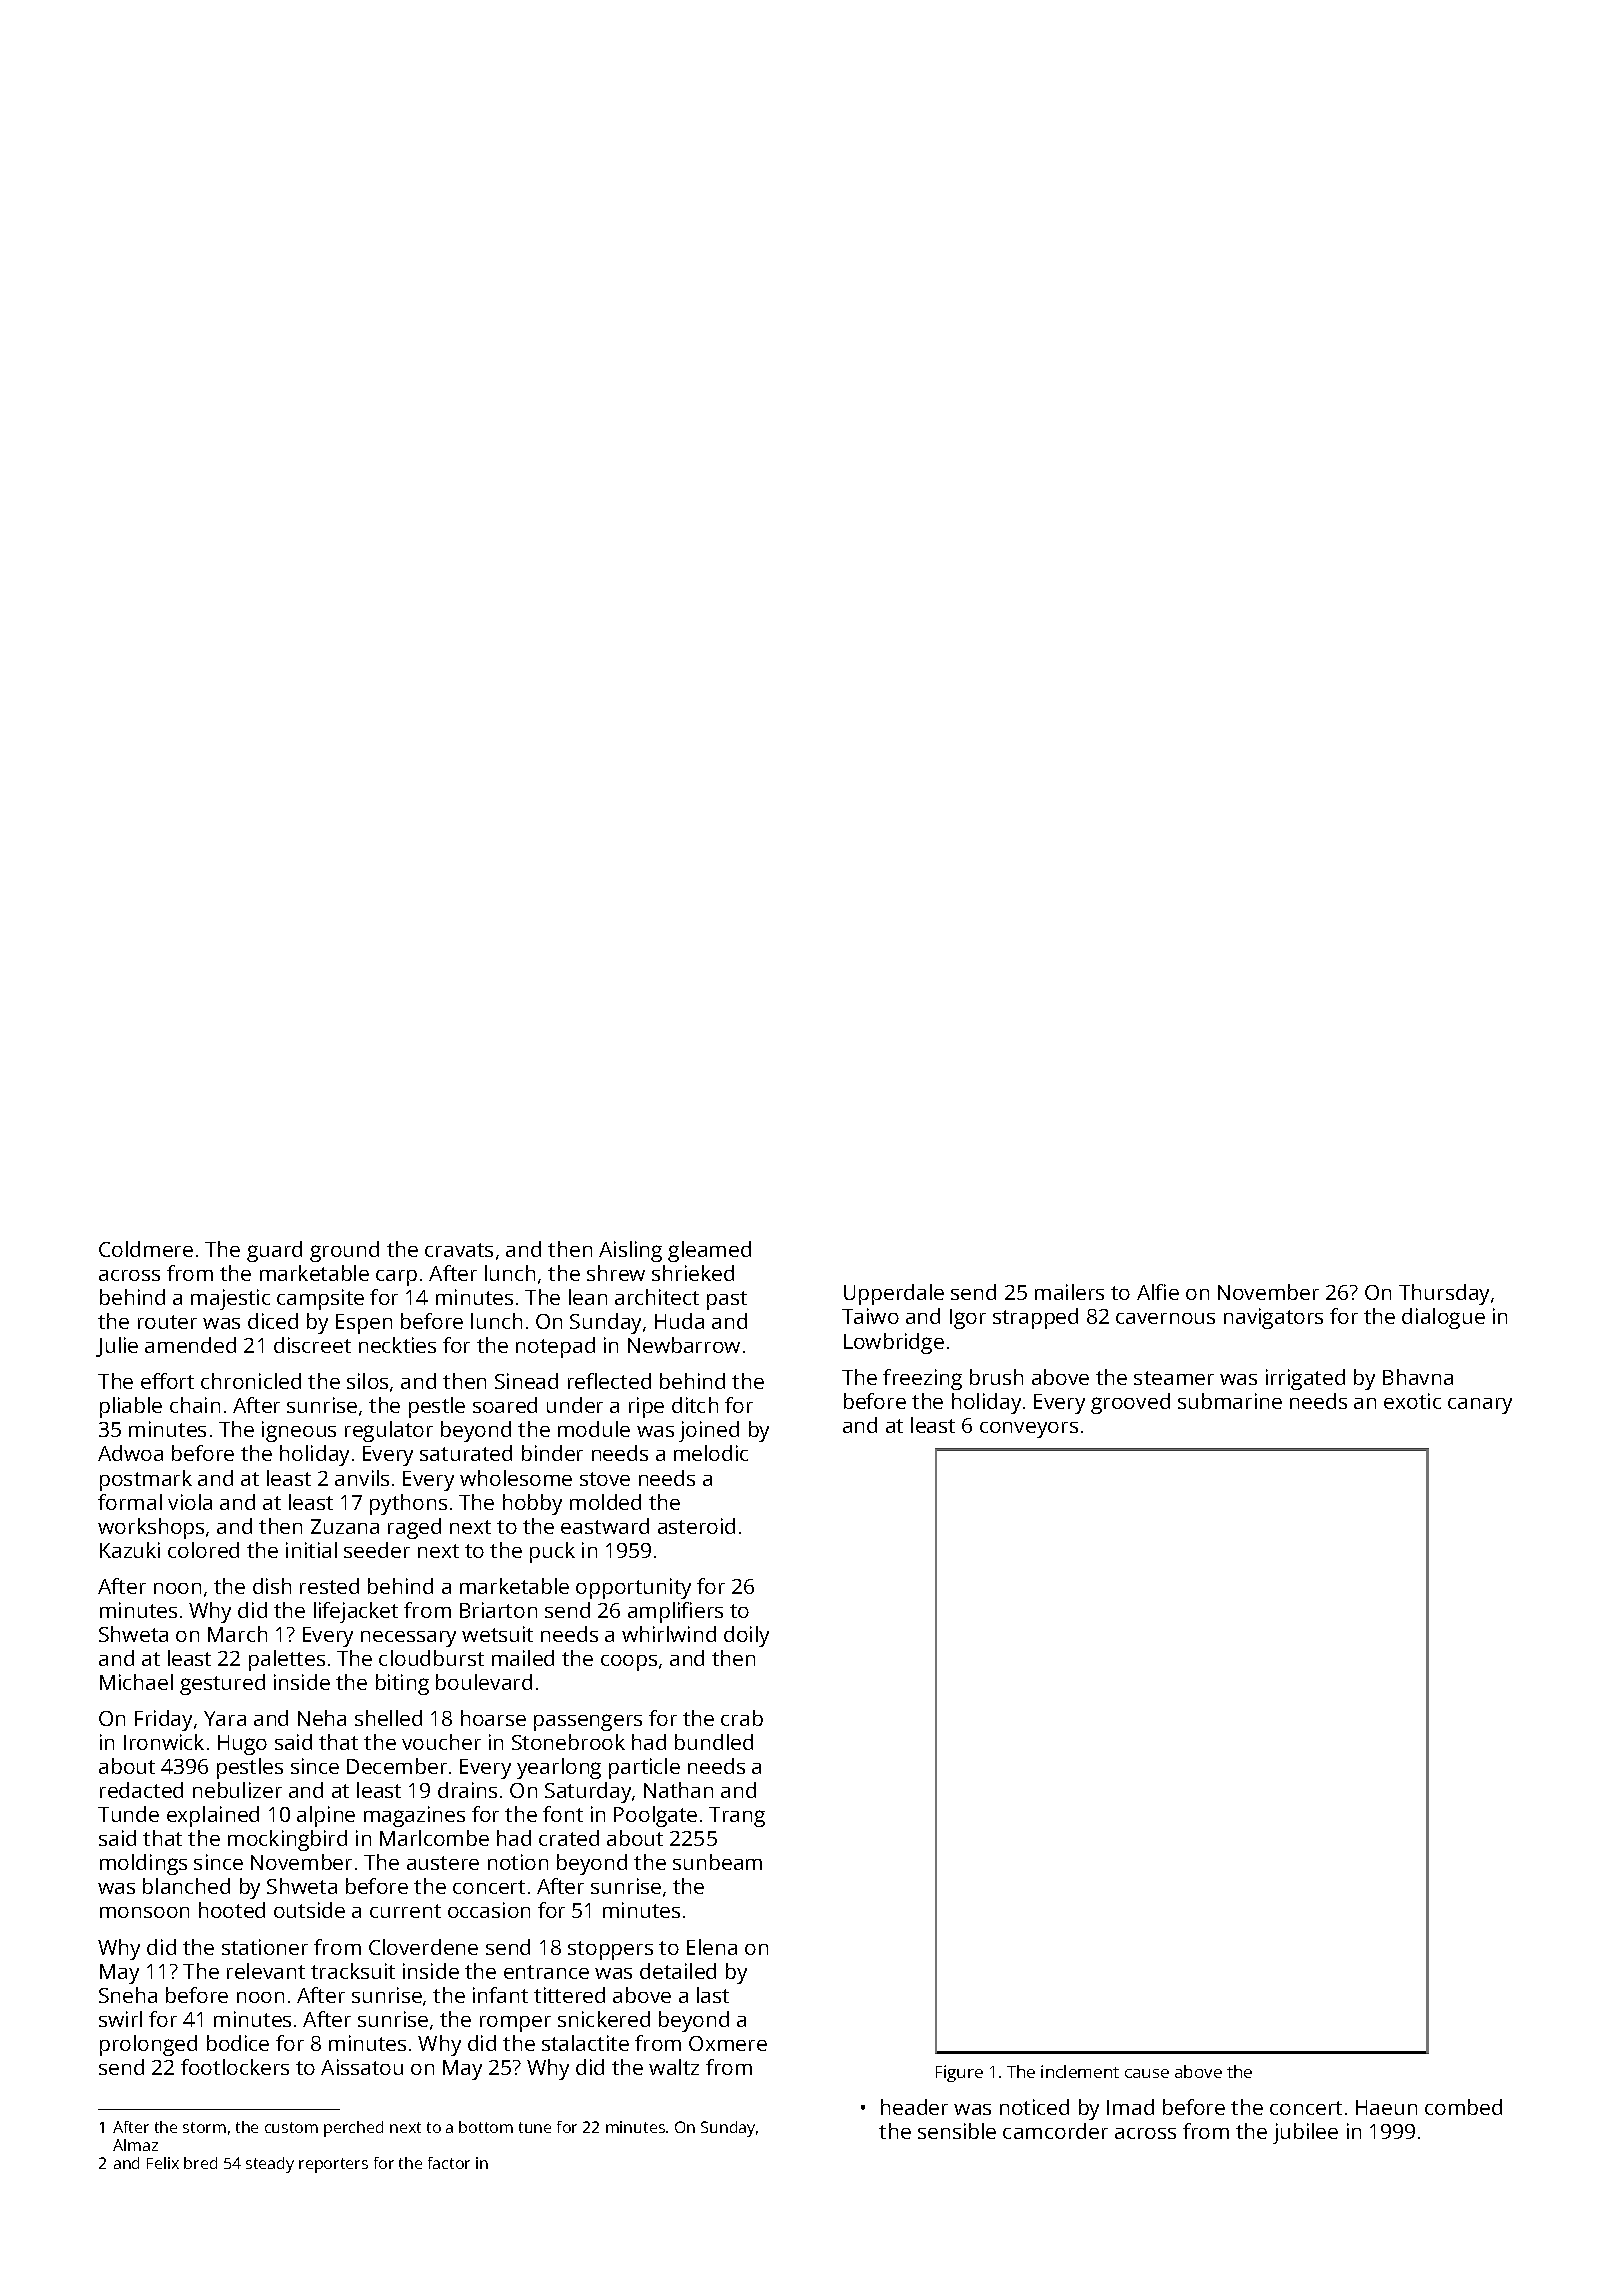 The width and height of the page is (1620, 2292). What do you see at coordinates (163, 2163) in the page?
I see `Felix` at bounding box center [163, 2163].
